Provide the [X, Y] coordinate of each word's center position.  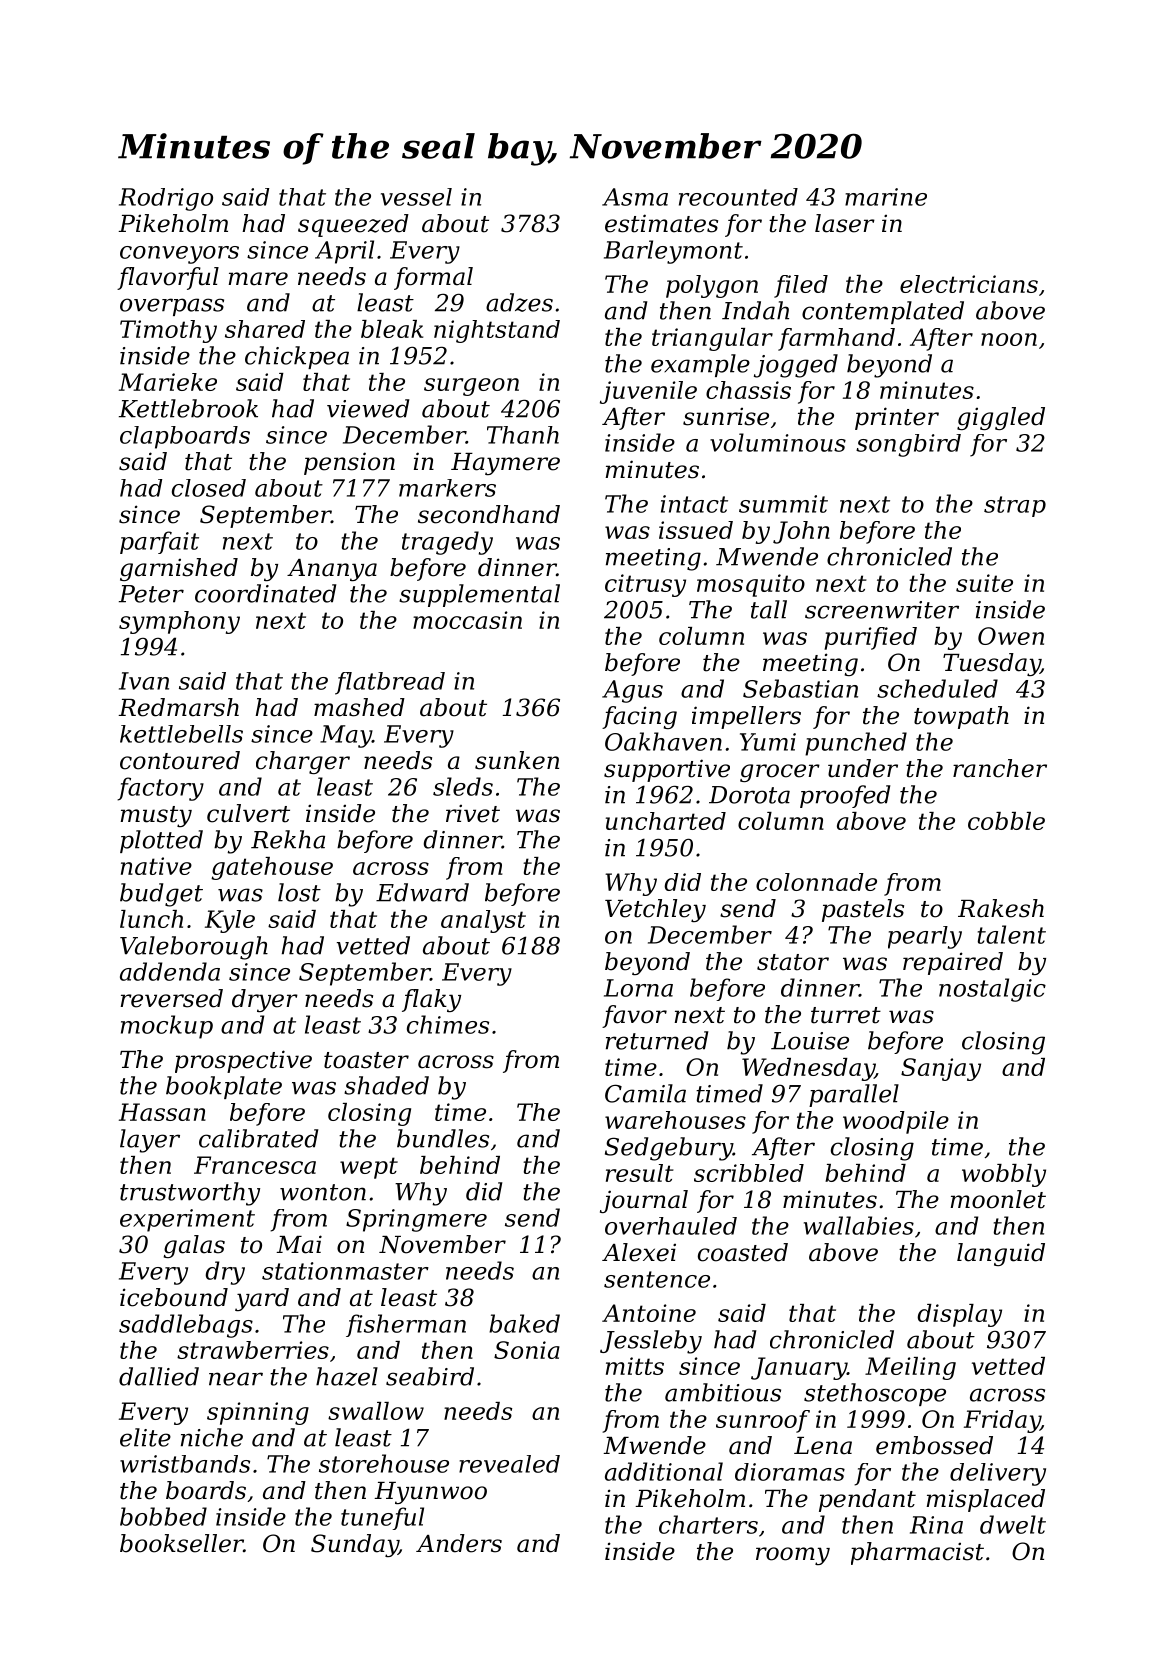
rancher [1000, 768]
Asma [635, 197]
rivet [473, 814]
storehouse [384, 1463]
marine [886, 197]
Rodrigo [166, 199]
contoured [180, 760]
